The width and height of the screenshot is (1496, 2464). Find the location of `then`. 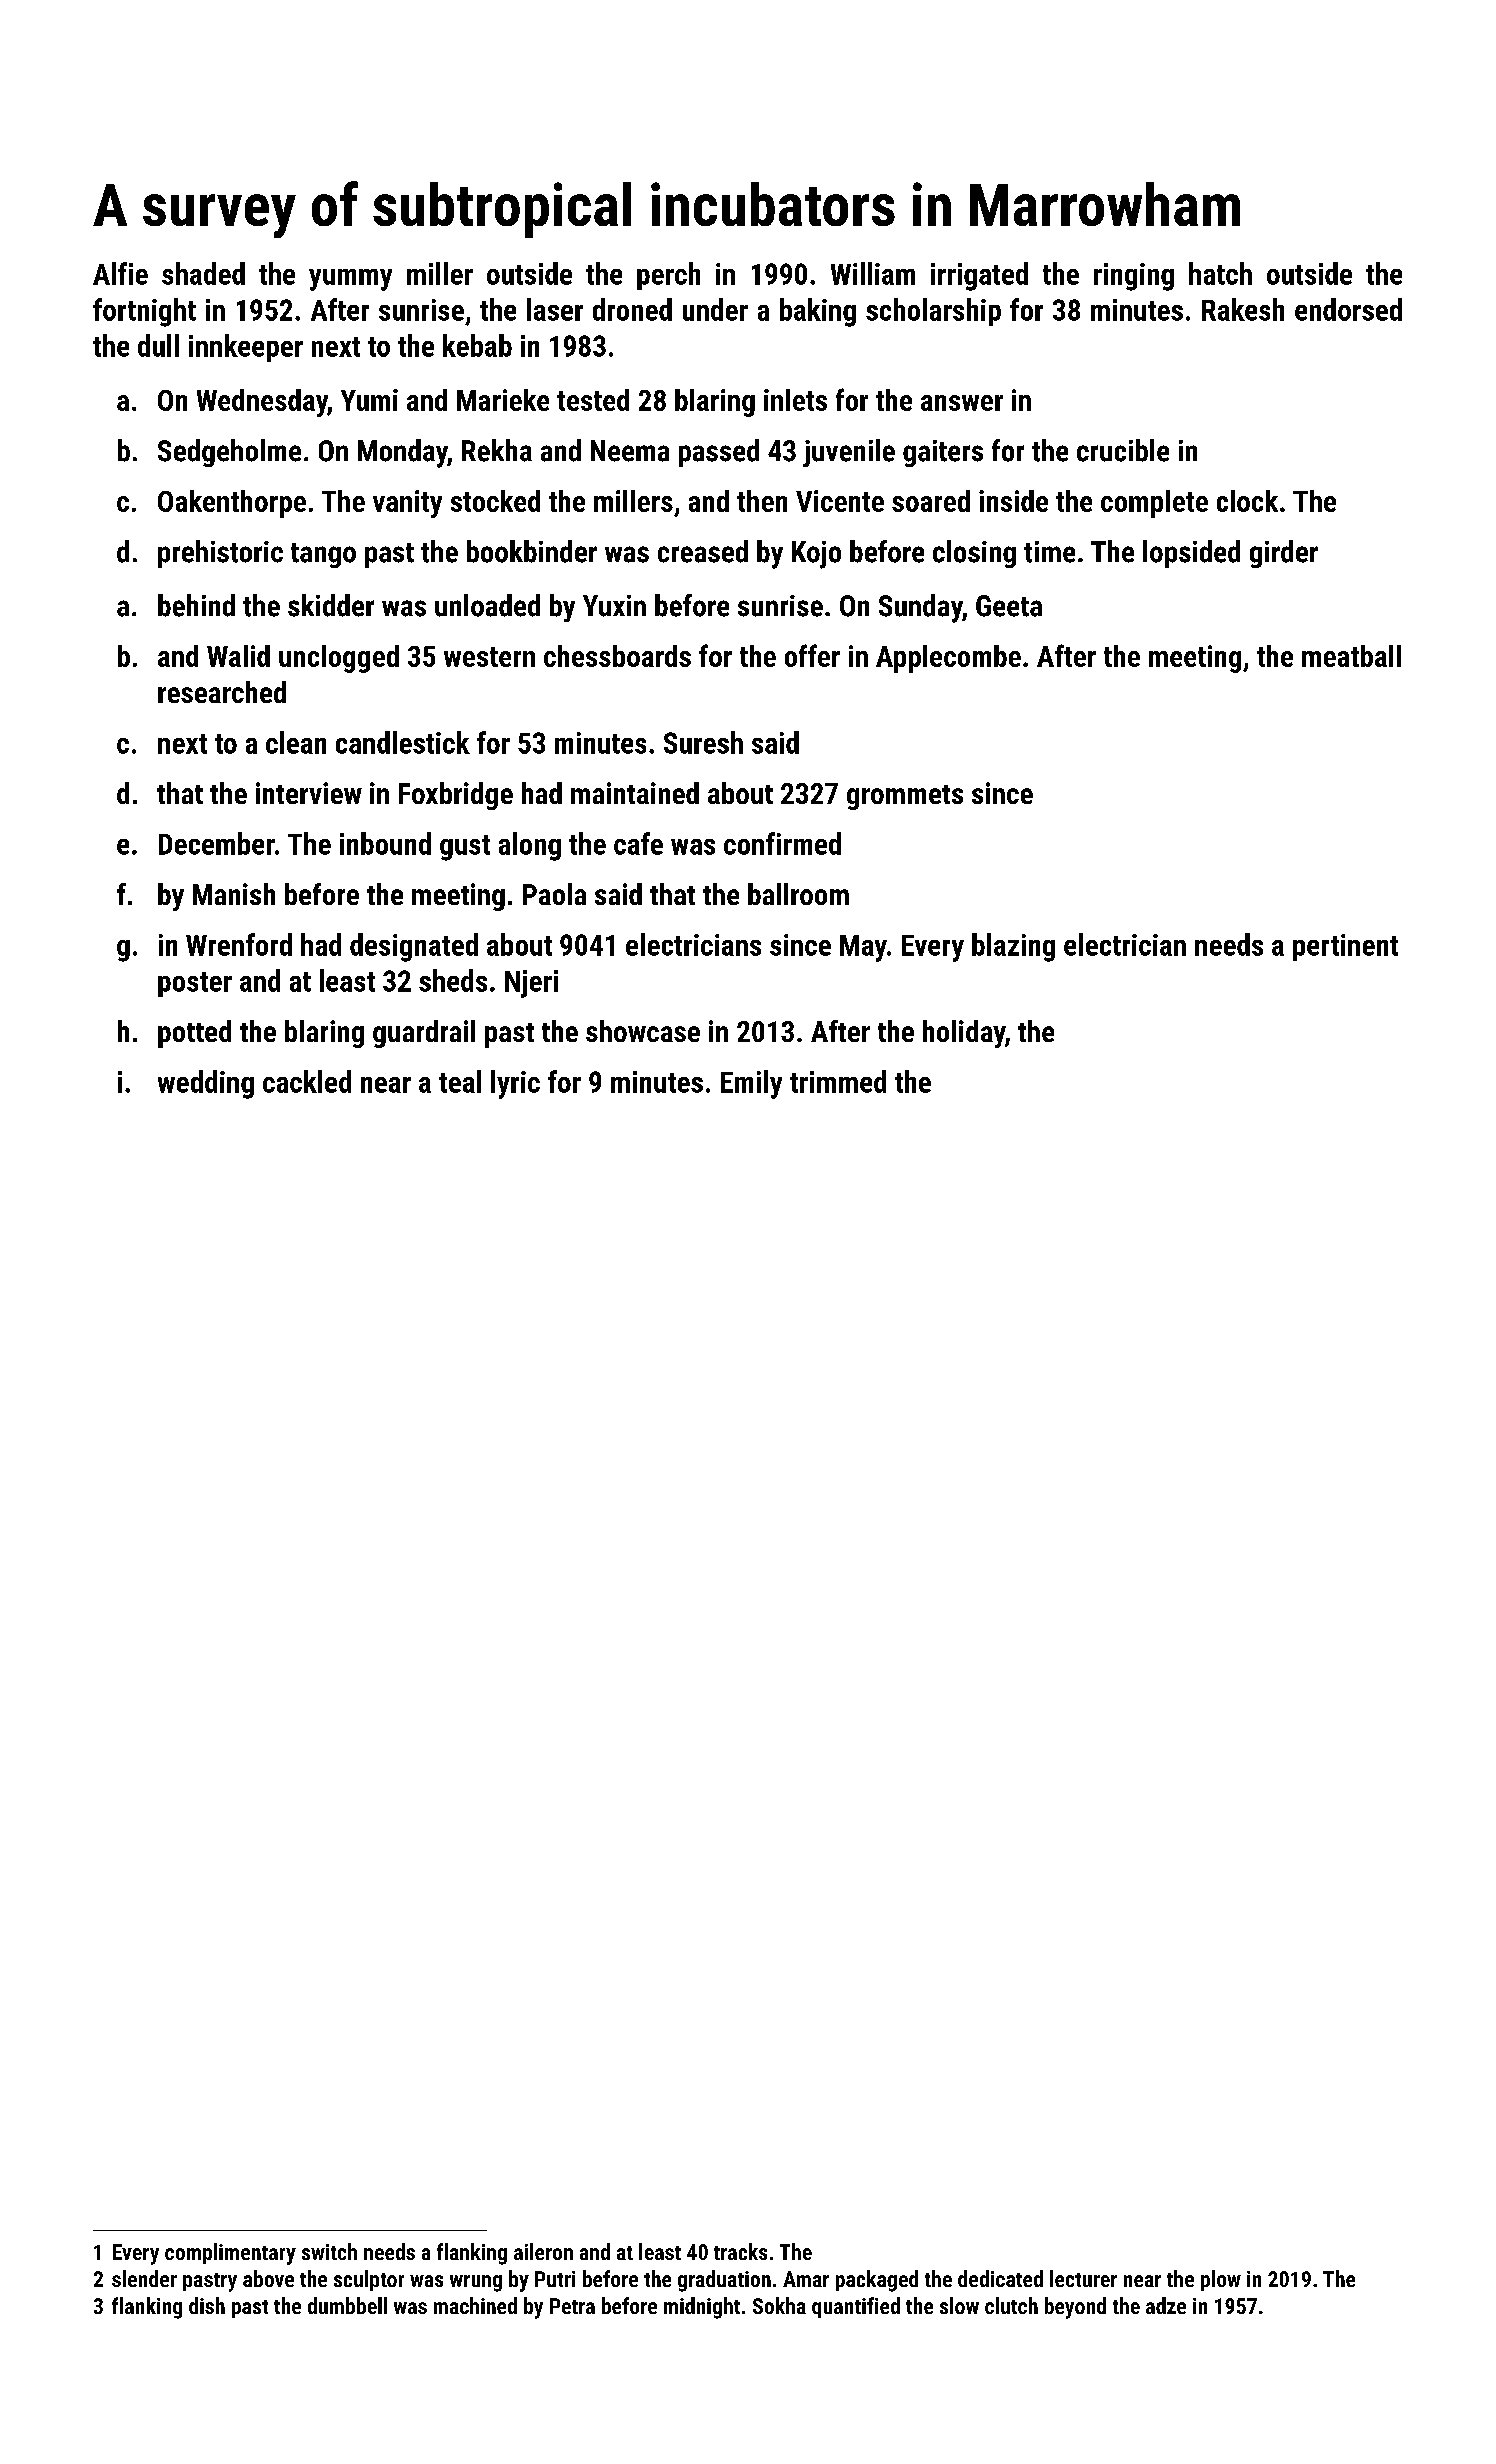

then is located at coordinates (762, 501).
